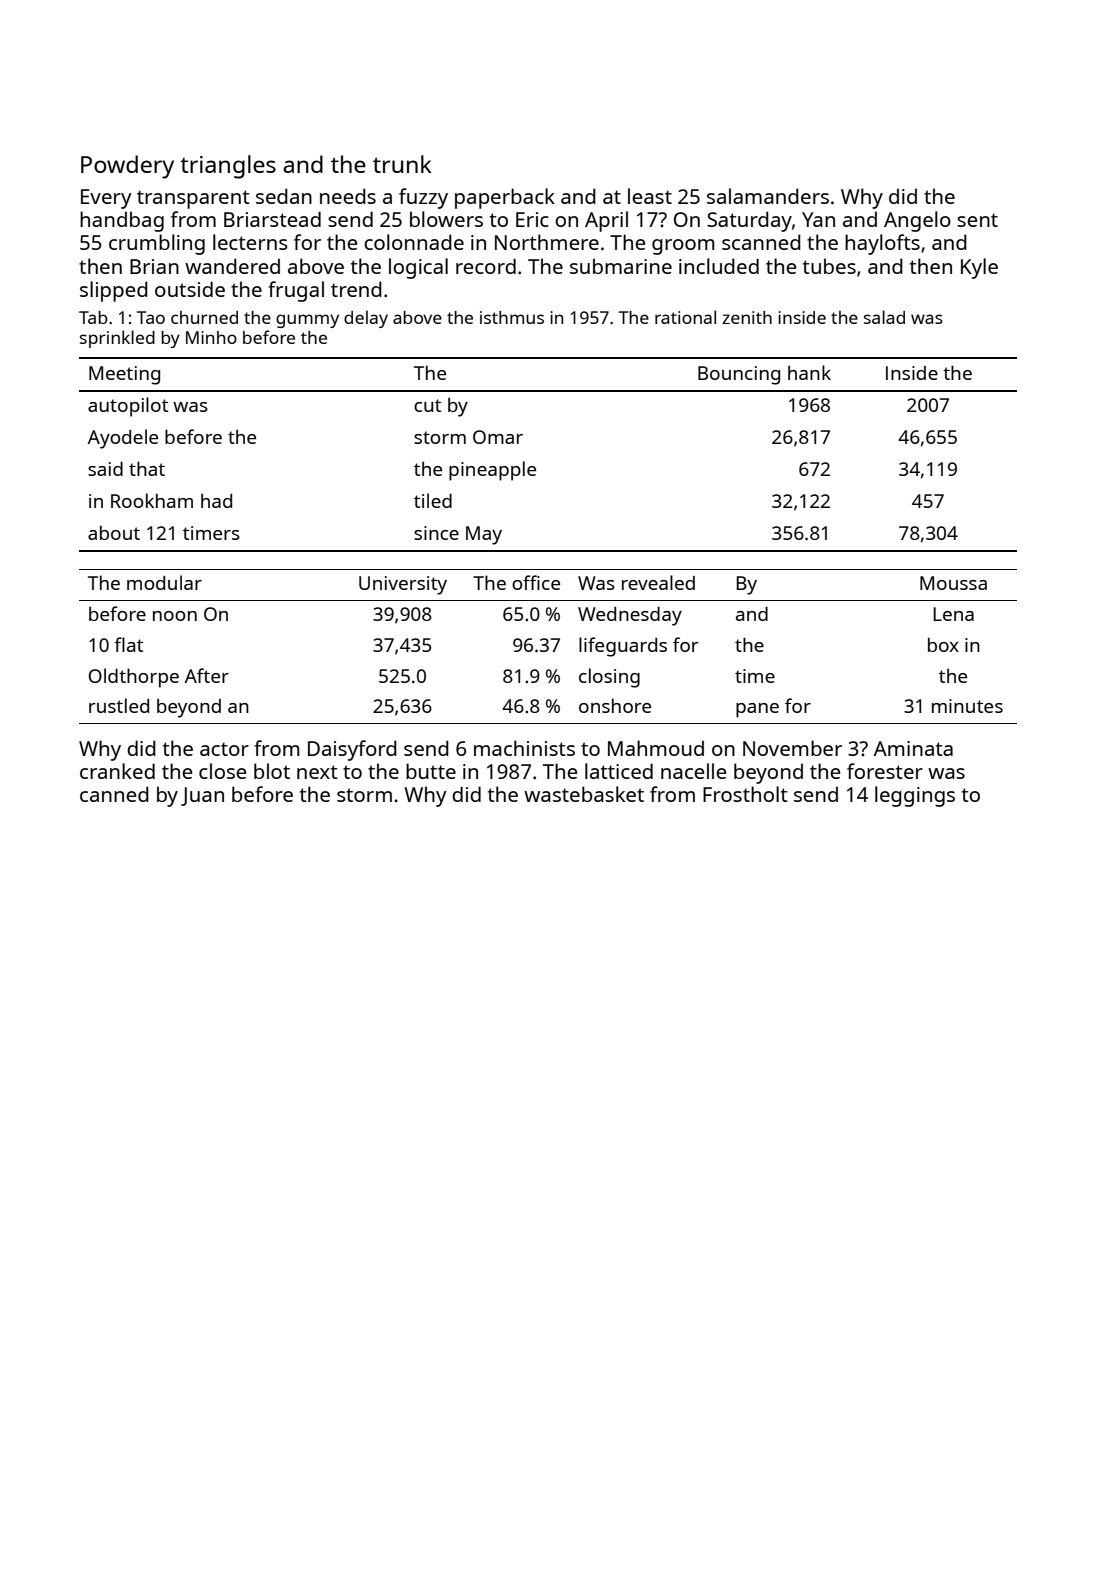 This screenshot has width=1096, height=1588. Describe the element at coordinates (658, 582) in the screenshot. I see `revealed` at that location.
